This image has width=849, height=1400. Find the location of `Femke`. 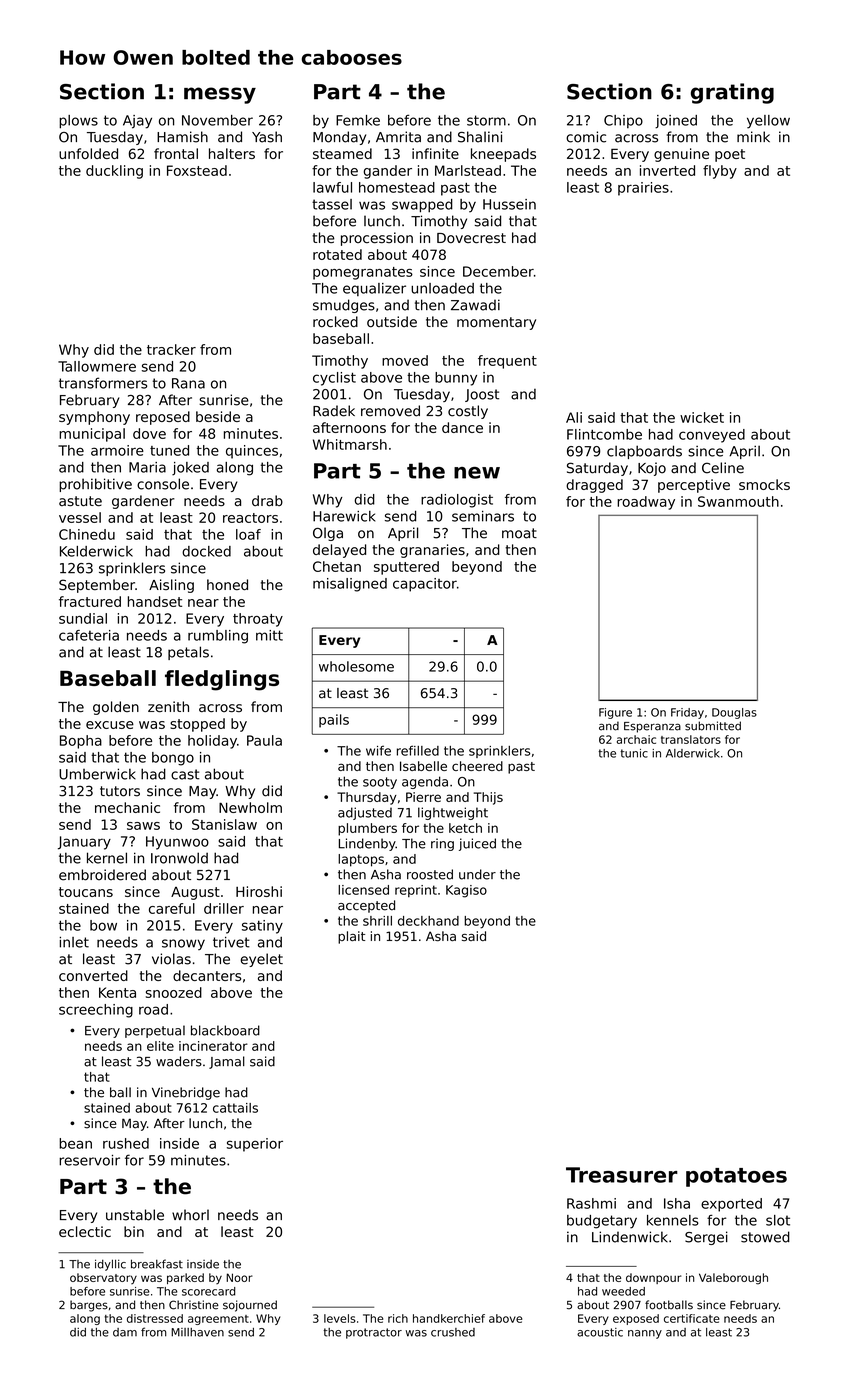

Femke is located at coordinates (358, 120).
